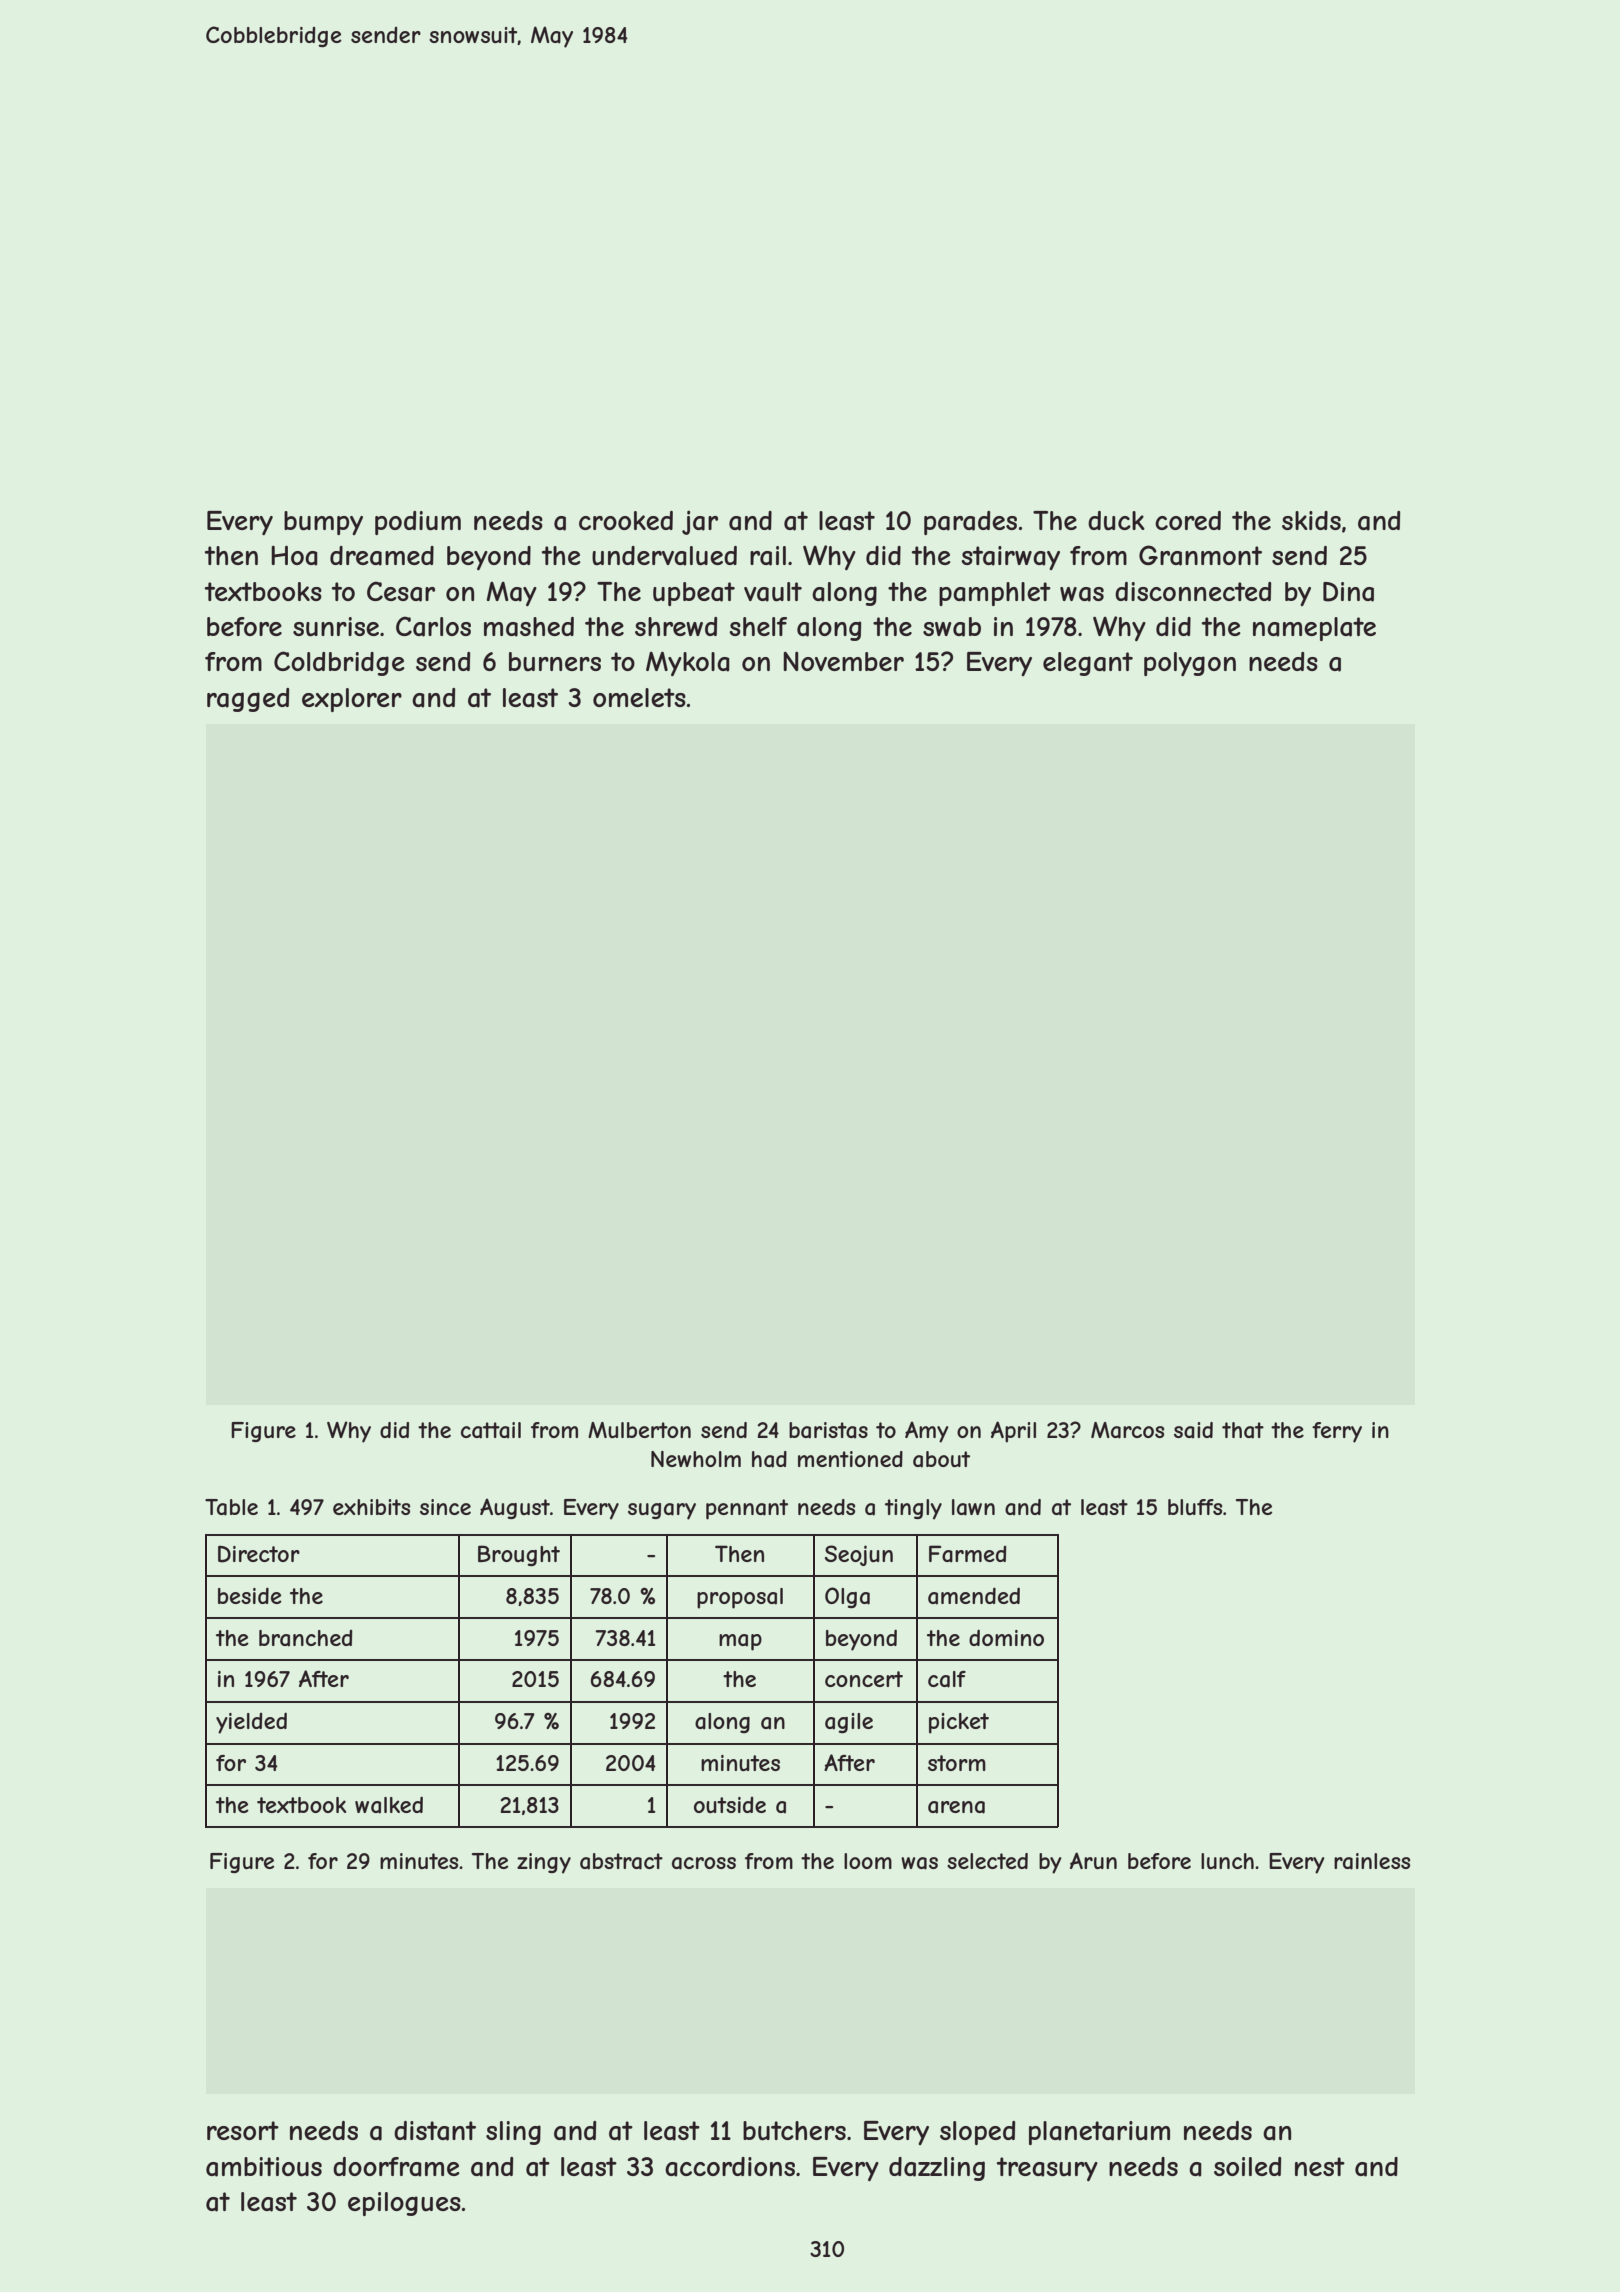 The image size is (1620, 2292). I want to click on duck, so click(1116, 521).
